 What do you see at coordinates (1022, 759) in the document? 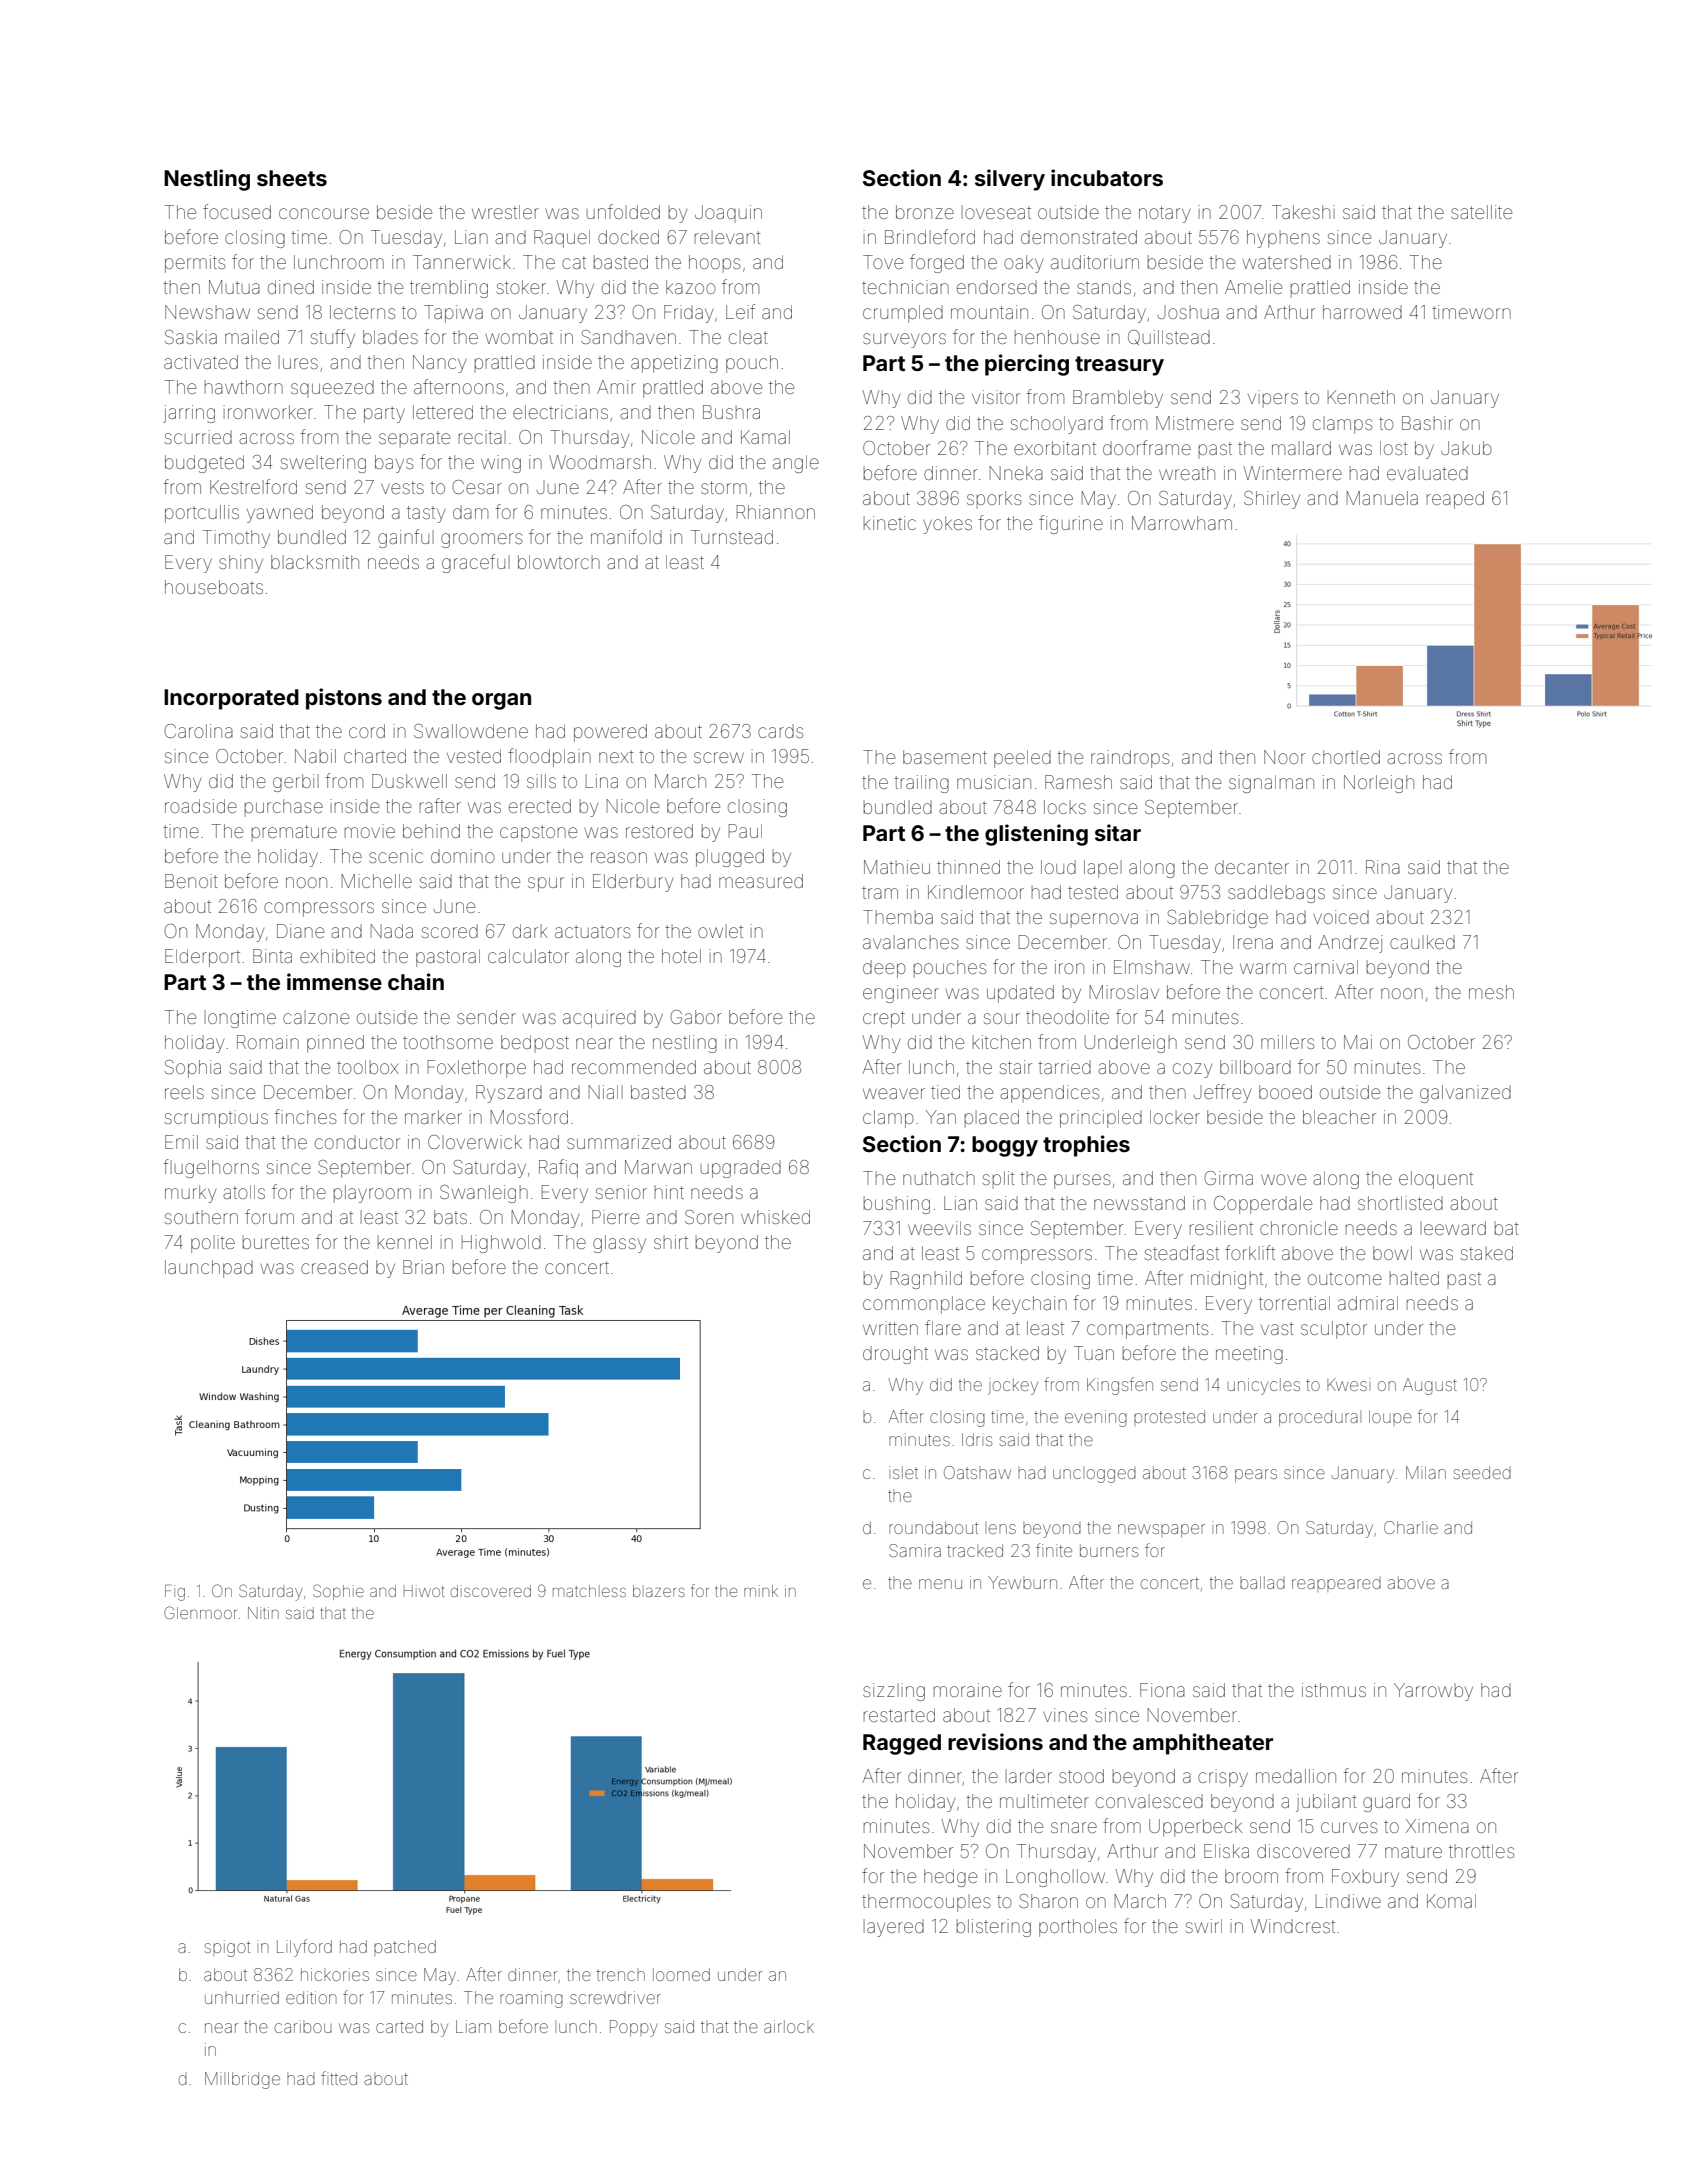
I see `peeled` at bounding box center [1022, 759].
